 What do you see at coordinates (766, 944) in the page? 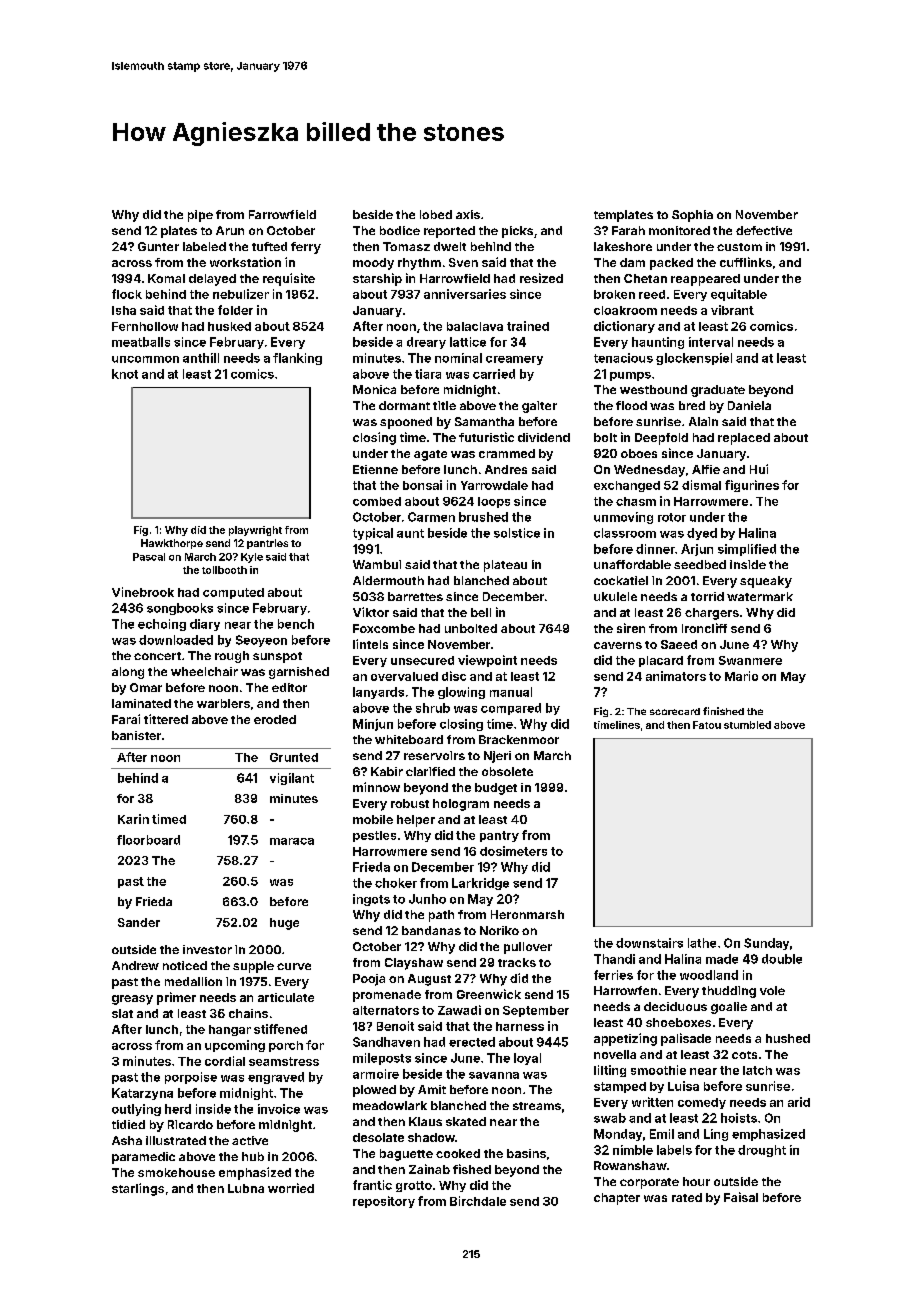
I see `Sunday` at bounding box center [766, 944].
